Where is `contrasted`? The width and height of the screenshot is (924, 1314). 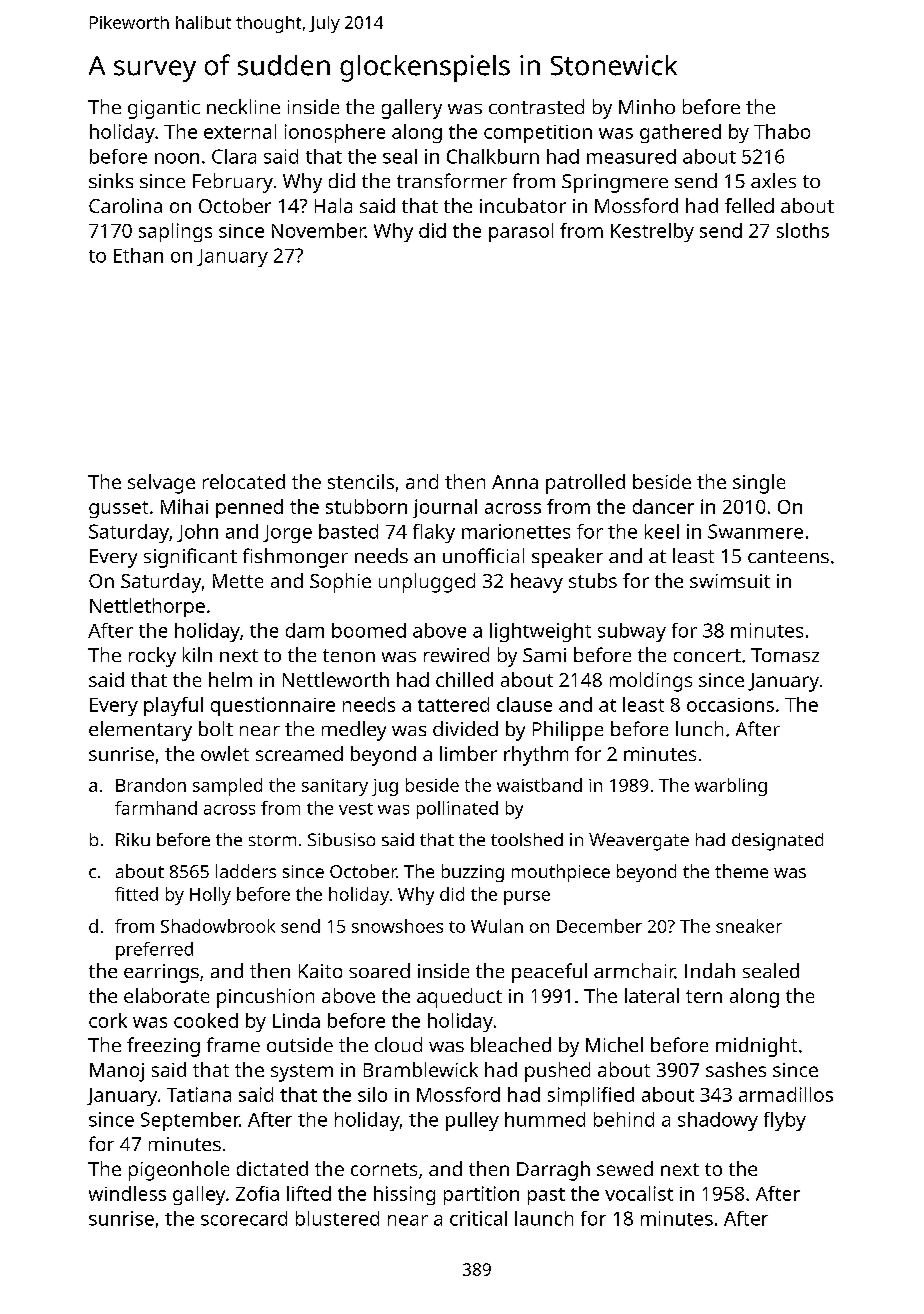 contrasted is located at coordinates (536, 106).
